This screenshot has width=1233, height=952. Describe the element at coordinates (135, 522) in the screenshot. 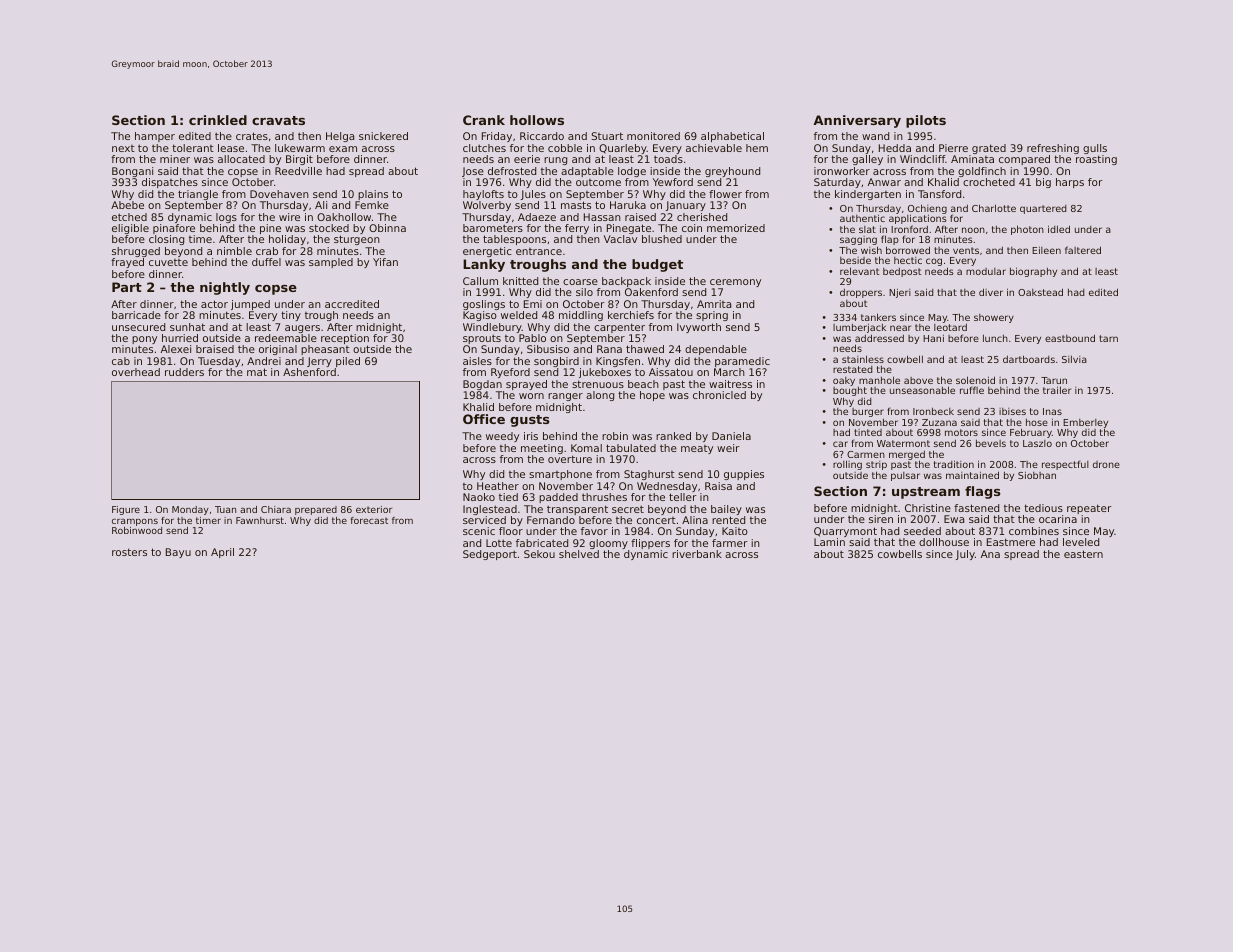

I see `crampons` at that location.
